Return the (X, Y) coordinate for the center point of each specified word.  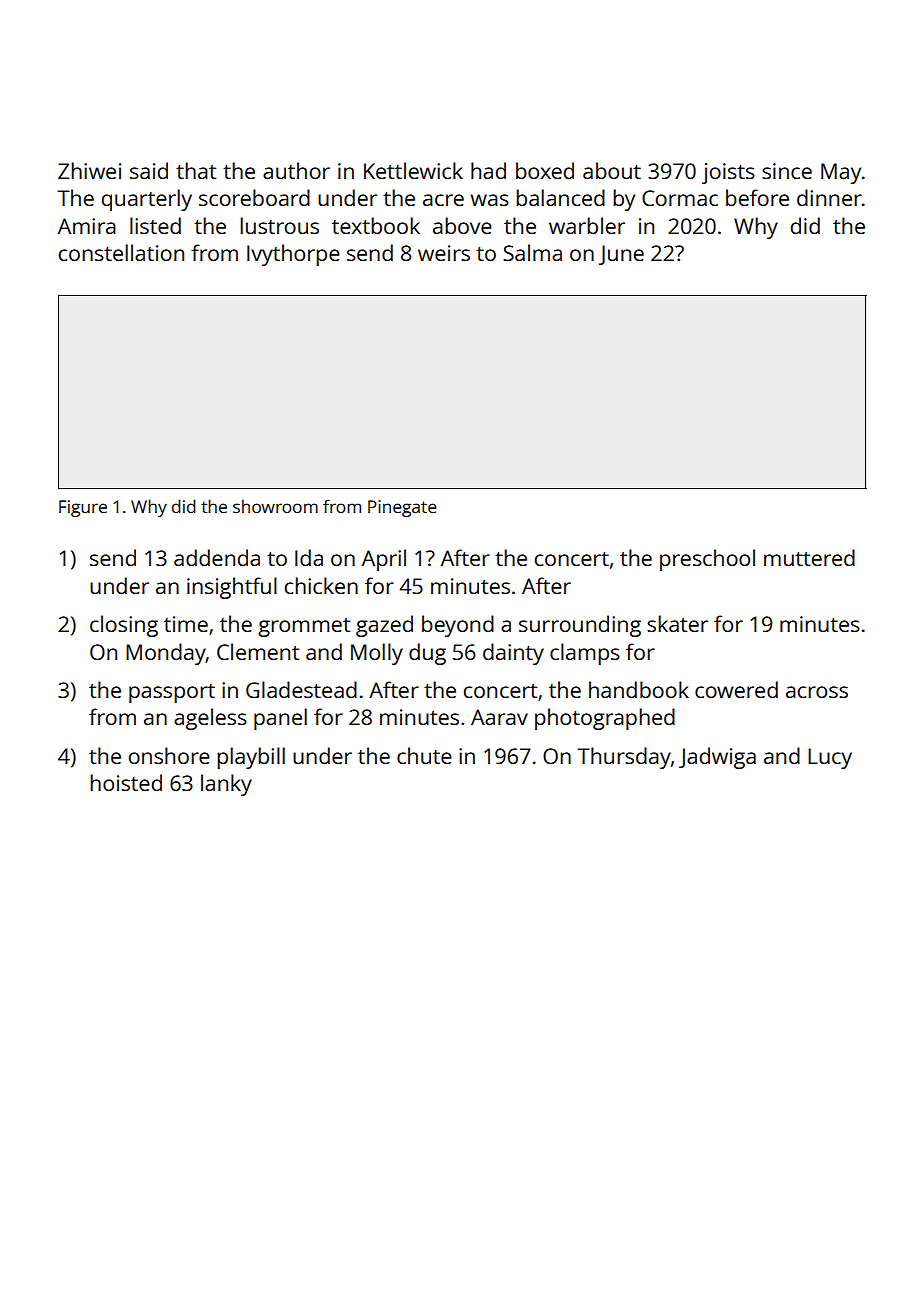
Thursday (624, 758)
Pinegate (402, 508)
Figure (83, 508)
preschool (707, 560)
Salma (532, 252)
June (621, 255)
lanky (226, 785)
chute (424, 755)
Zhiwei (89, 170)
